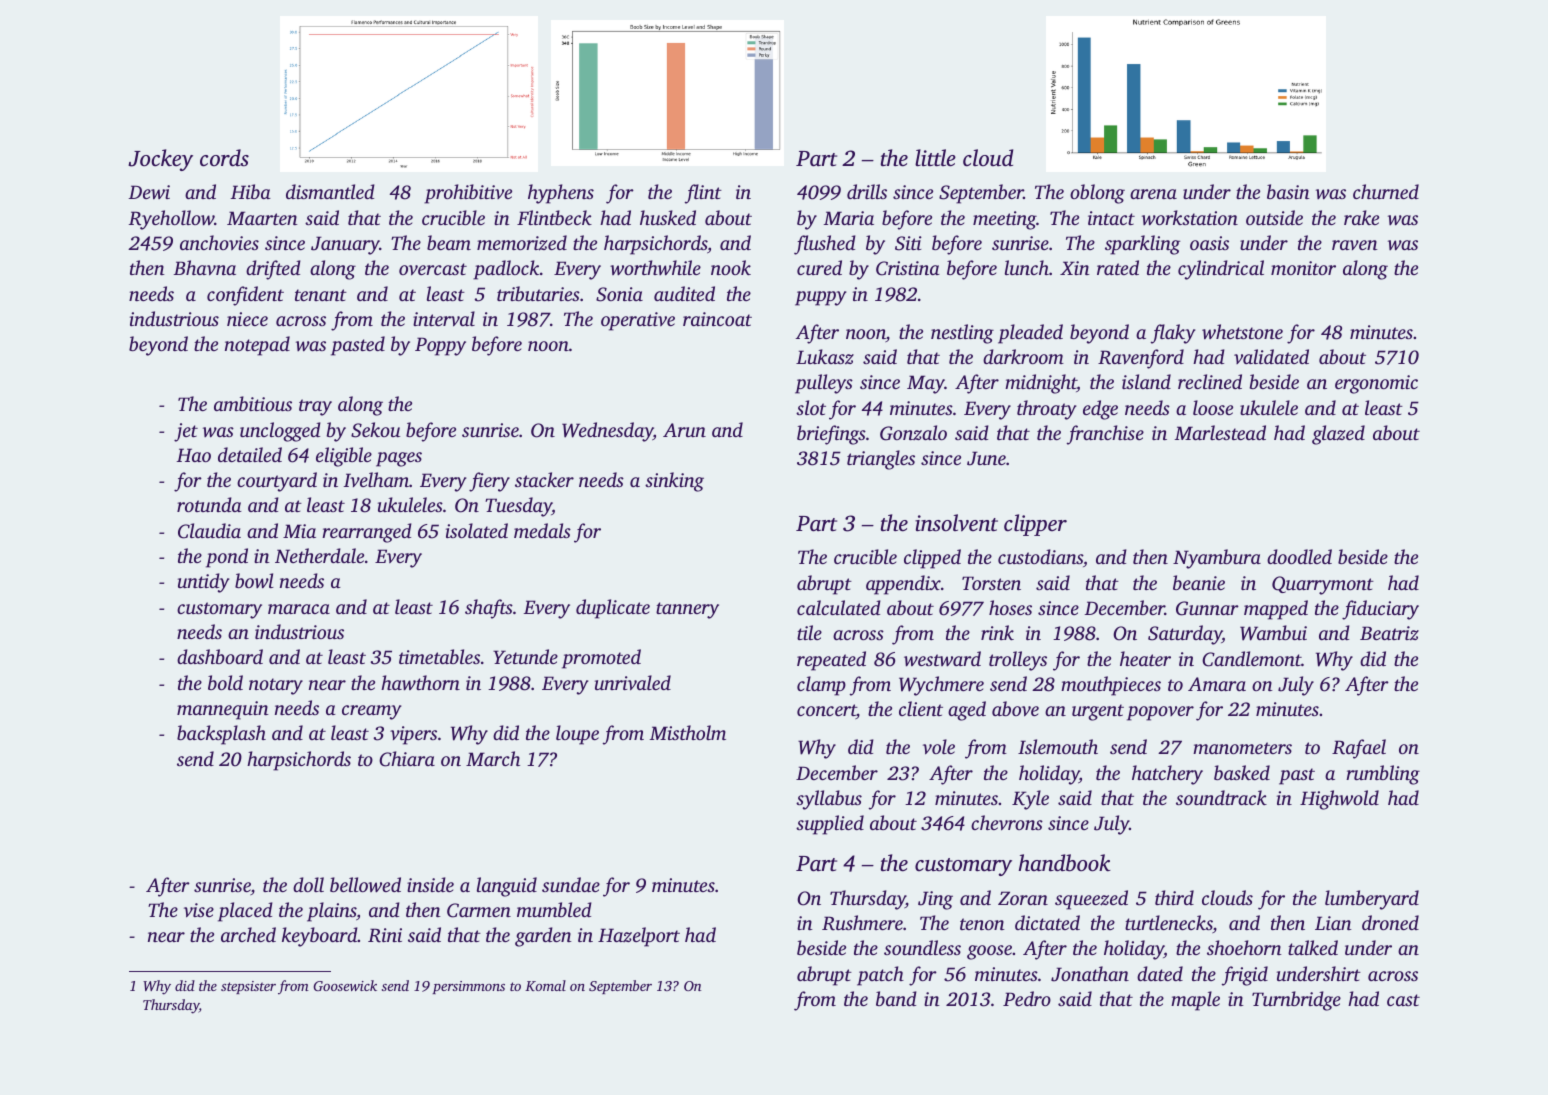  What do you see at coordinates (542, 530) in the screenshot?
I see `medals` at bounding box center [542, 530].
